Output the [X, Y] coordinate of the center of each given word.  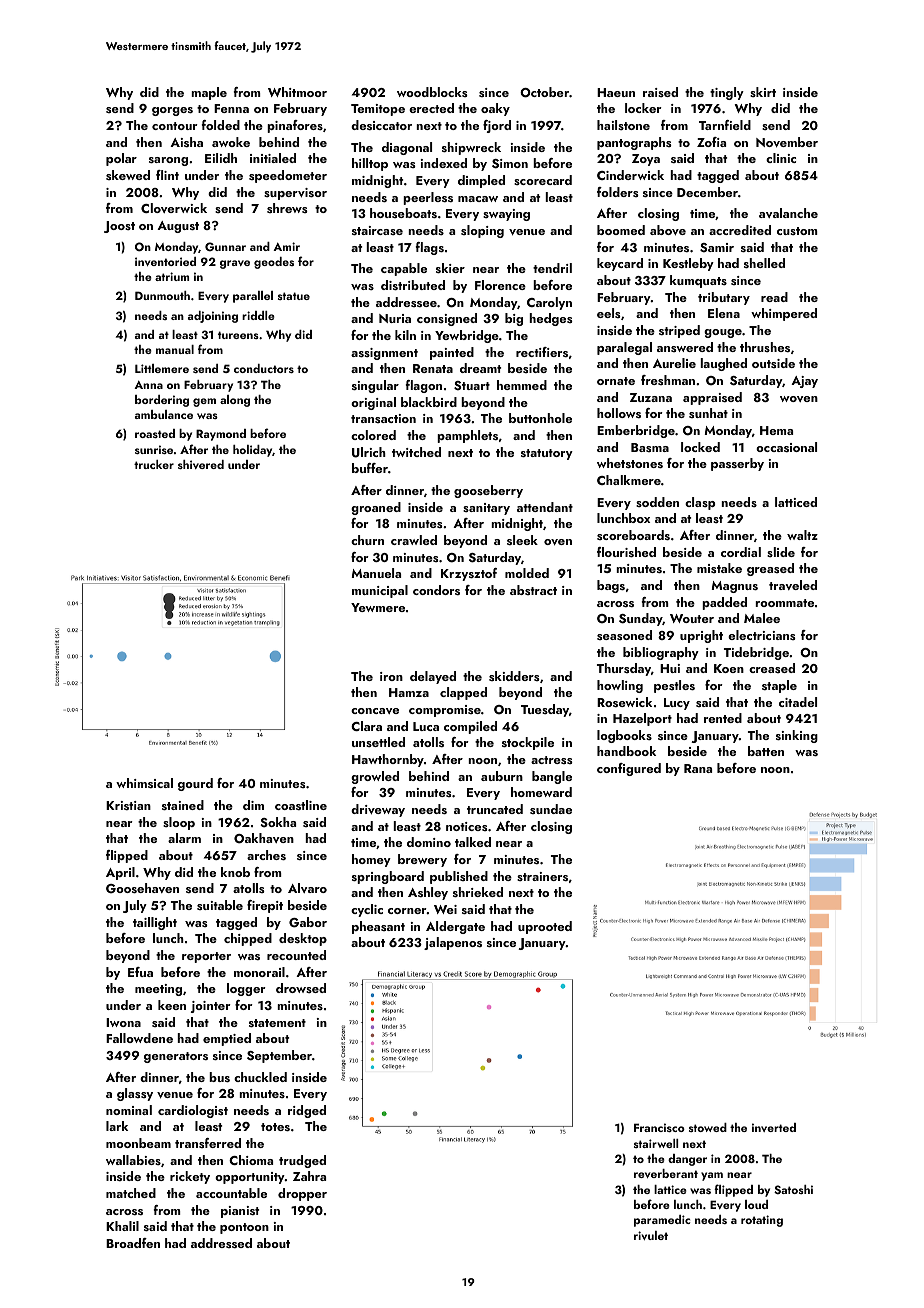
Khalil [122, 1226]
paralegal [624, 348]
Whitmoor [297, 92]
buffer [370, 468]
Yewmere [378, 607]
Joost [119, 227]
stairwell [656, 1143]
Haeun [616, 92]
